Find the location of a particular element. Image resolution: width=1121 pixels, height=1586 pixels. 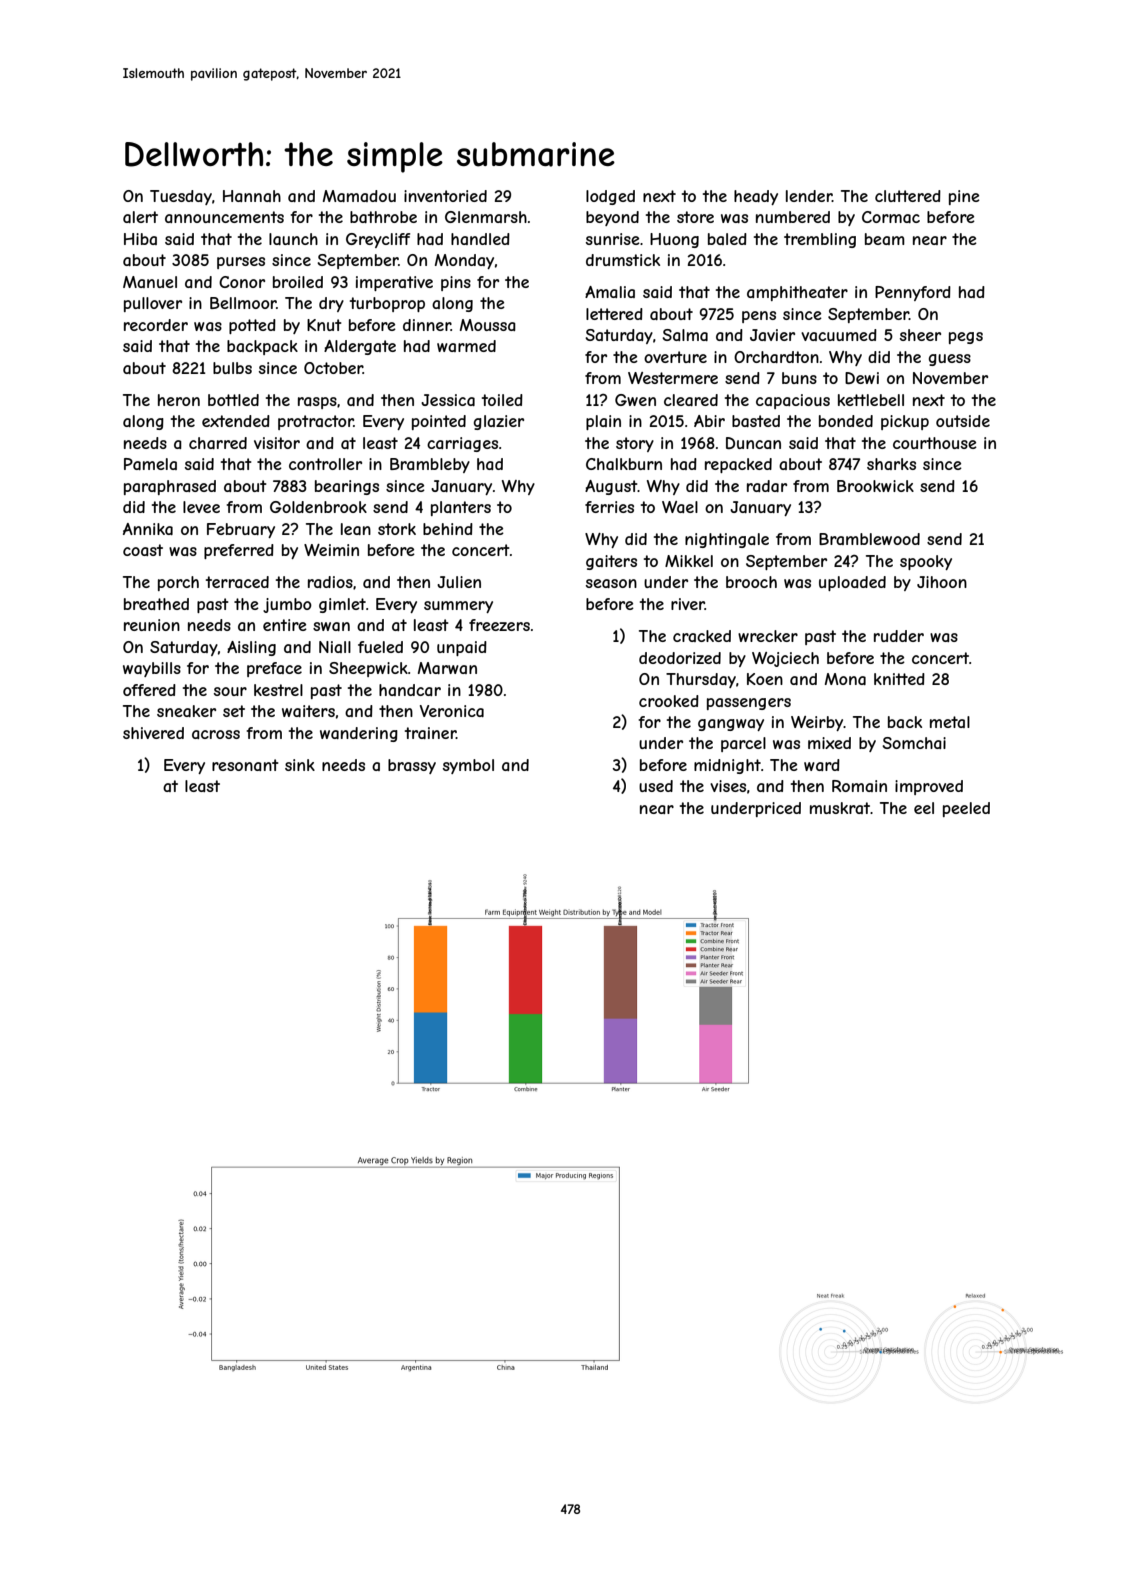

symbol is located at coordinates (468, 766).
